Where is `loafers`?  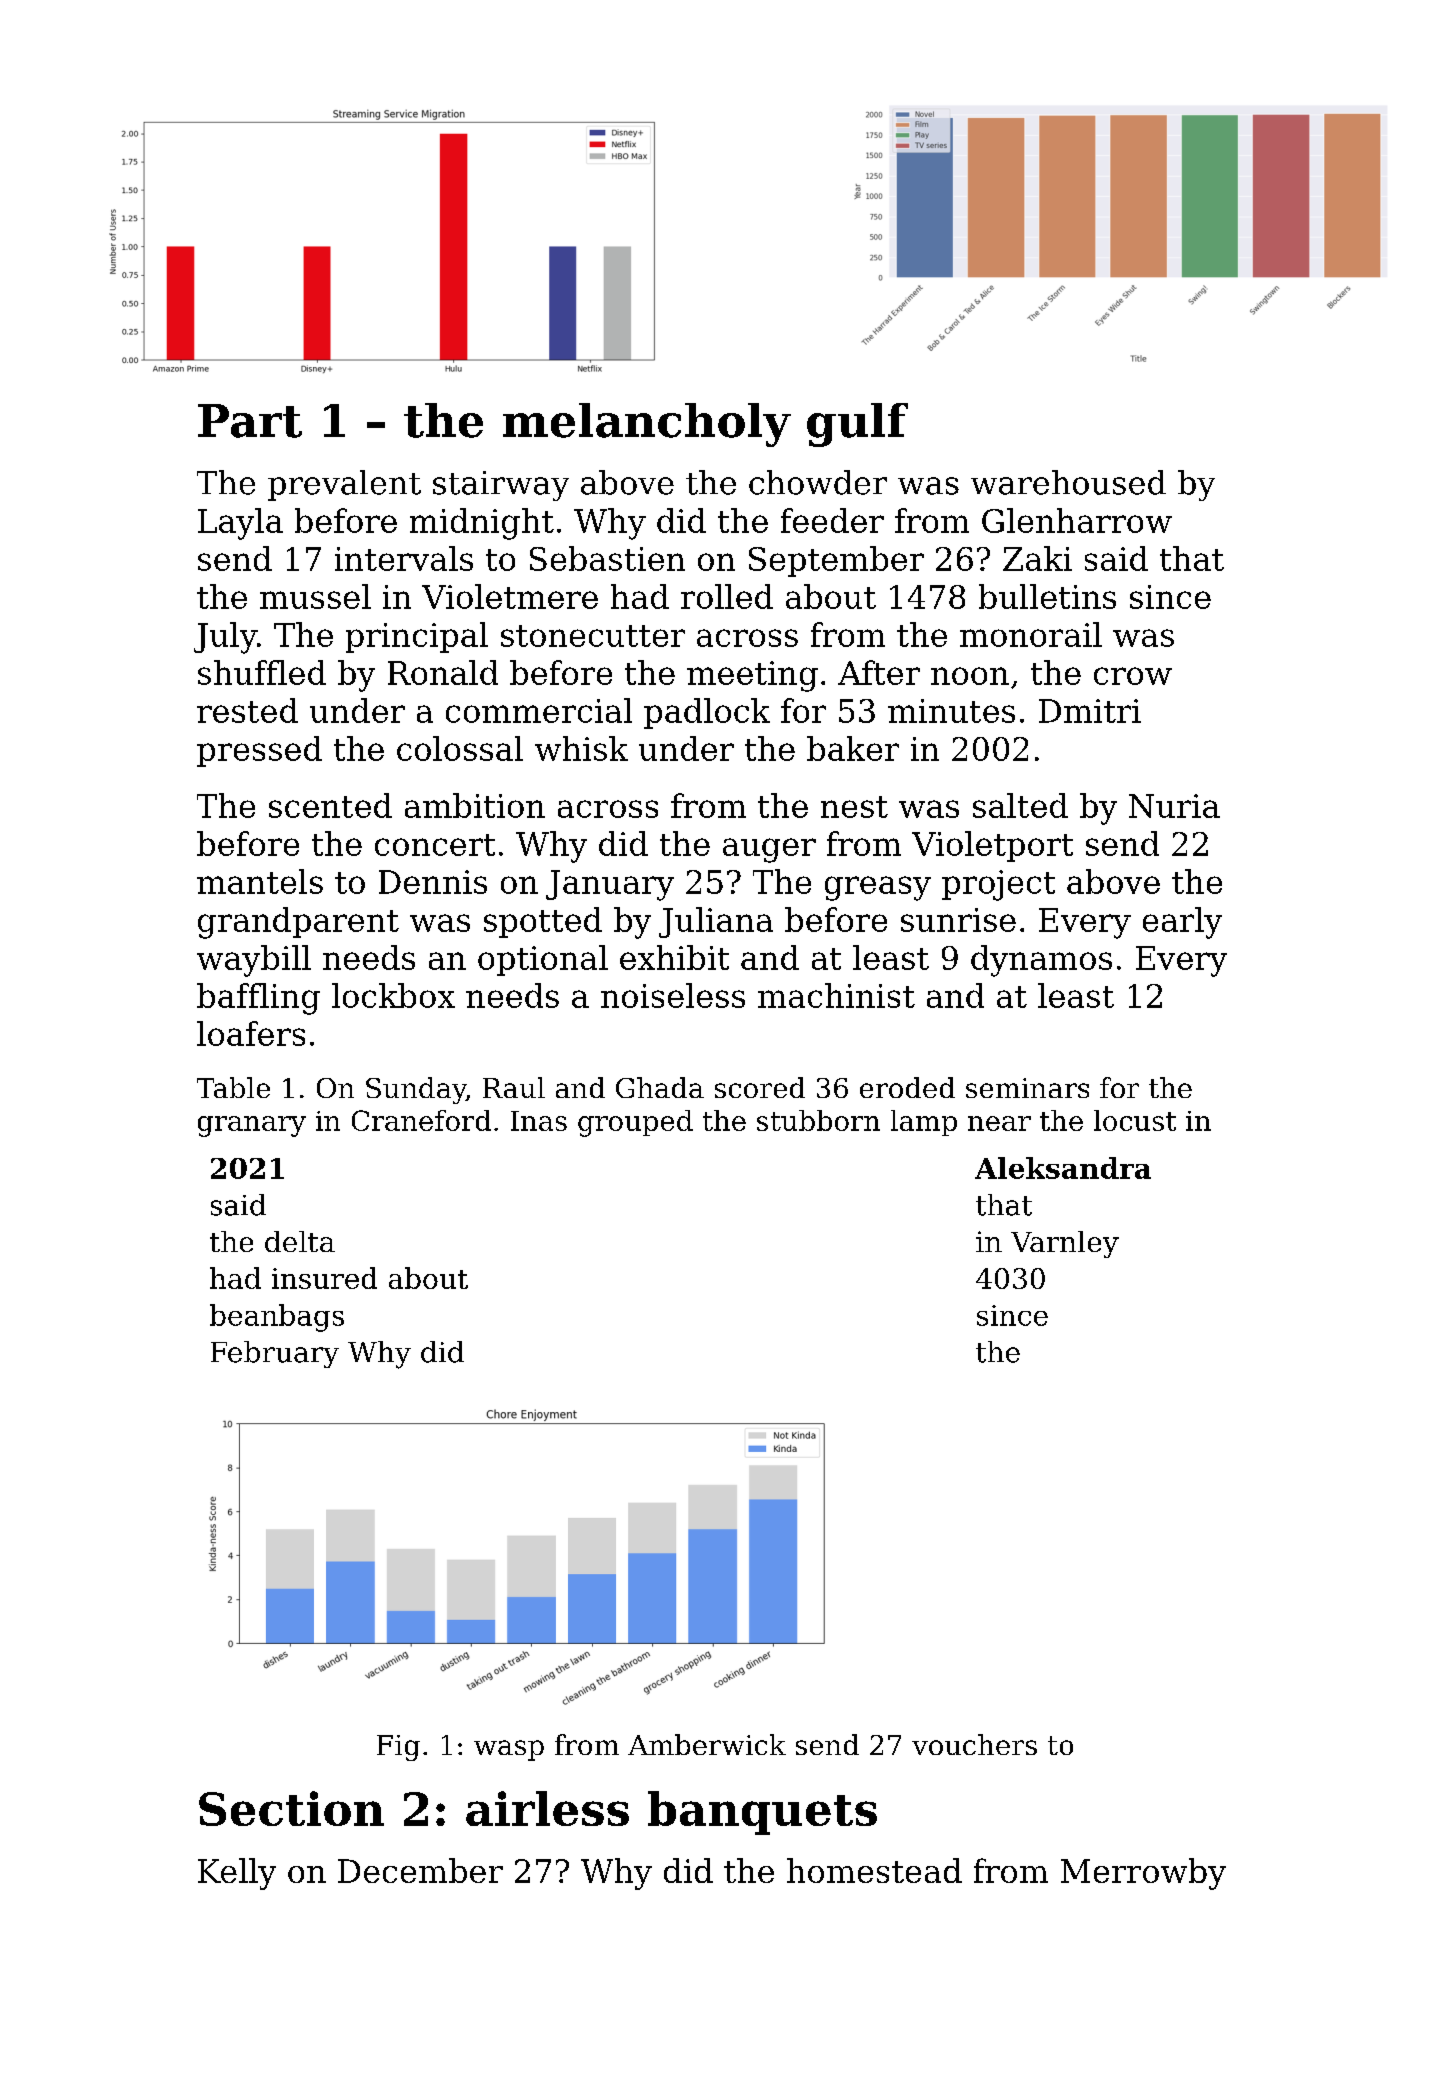 loafers is located at coordinates (251, 1033).
